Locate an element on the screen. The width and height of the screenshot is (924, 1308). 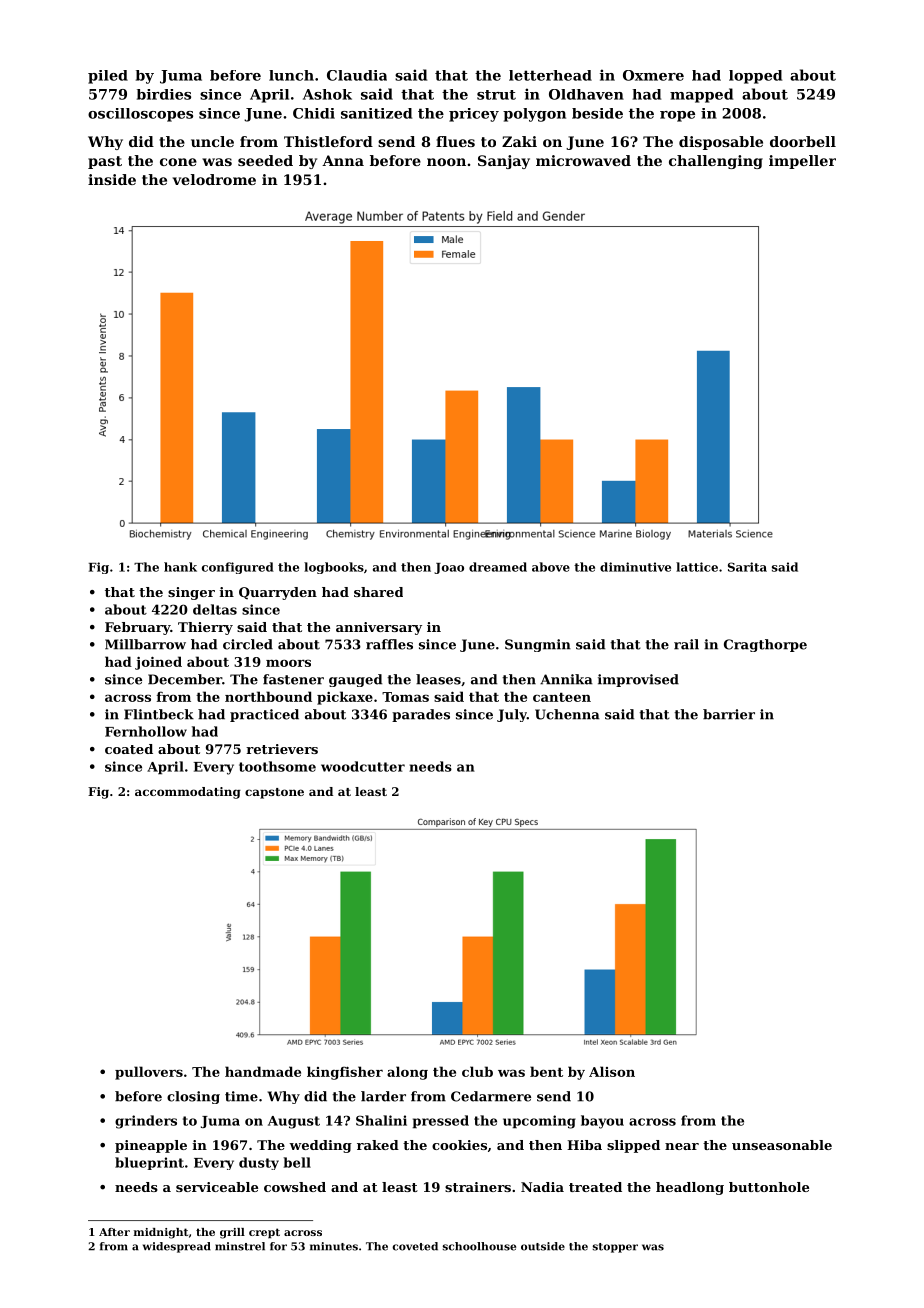
Uchenna is located at coordinates (567, 714).
